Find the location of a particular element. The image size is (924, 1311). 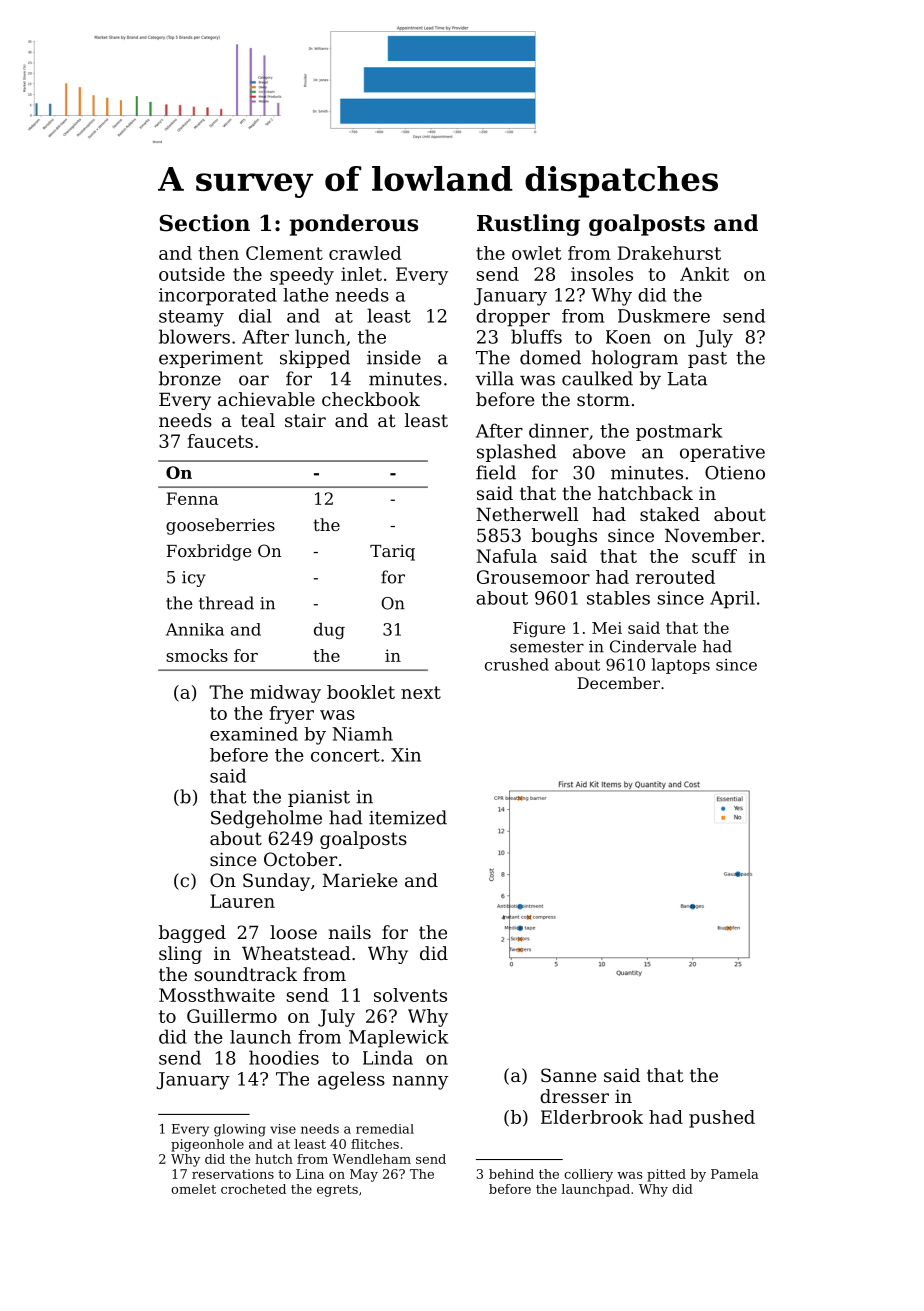

pushed is located at coordinates (722, 1119).
